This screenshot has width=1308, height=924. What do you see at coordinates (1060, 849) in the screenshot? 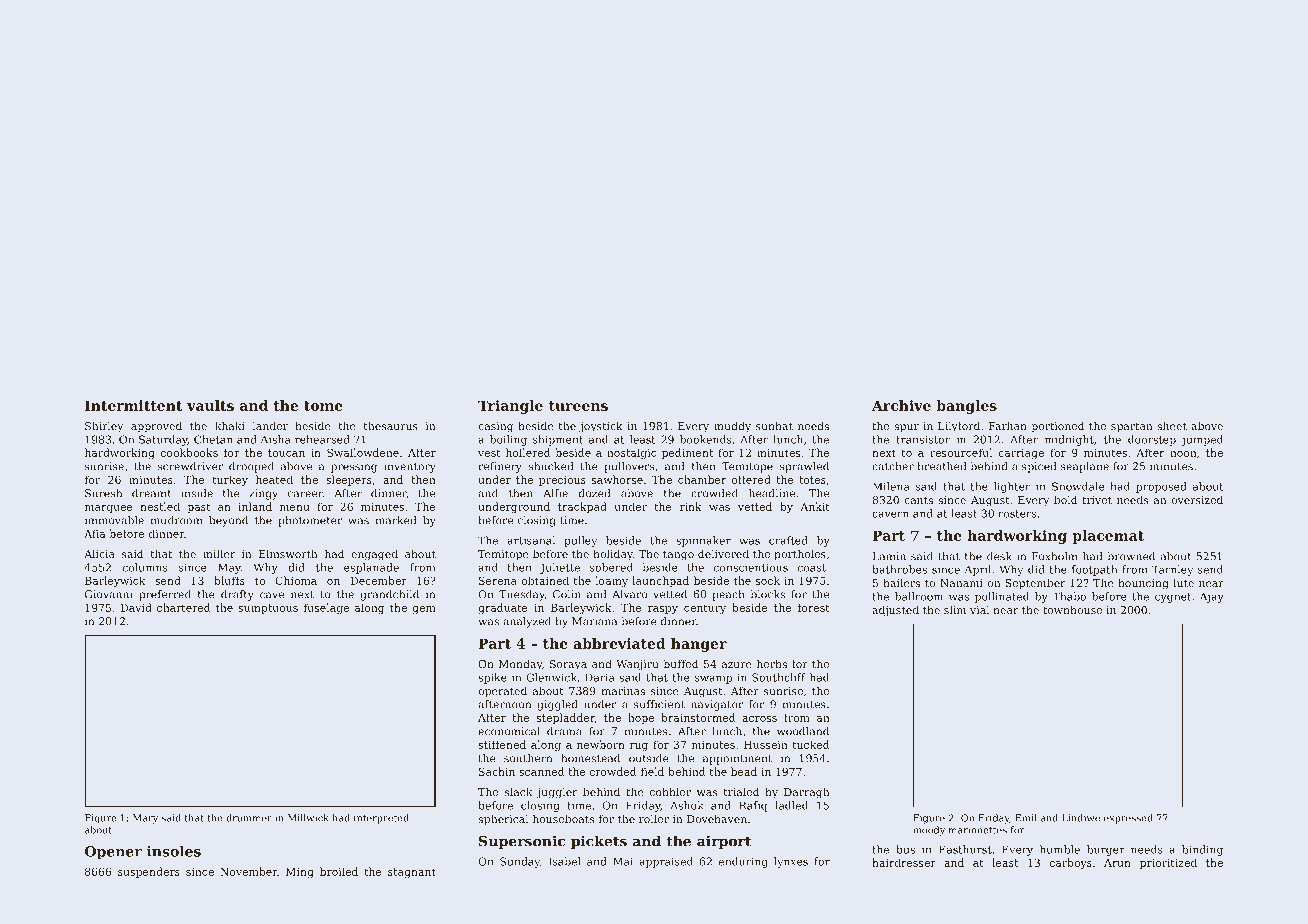
I see `humble` at bounding box center [1060, 849].
